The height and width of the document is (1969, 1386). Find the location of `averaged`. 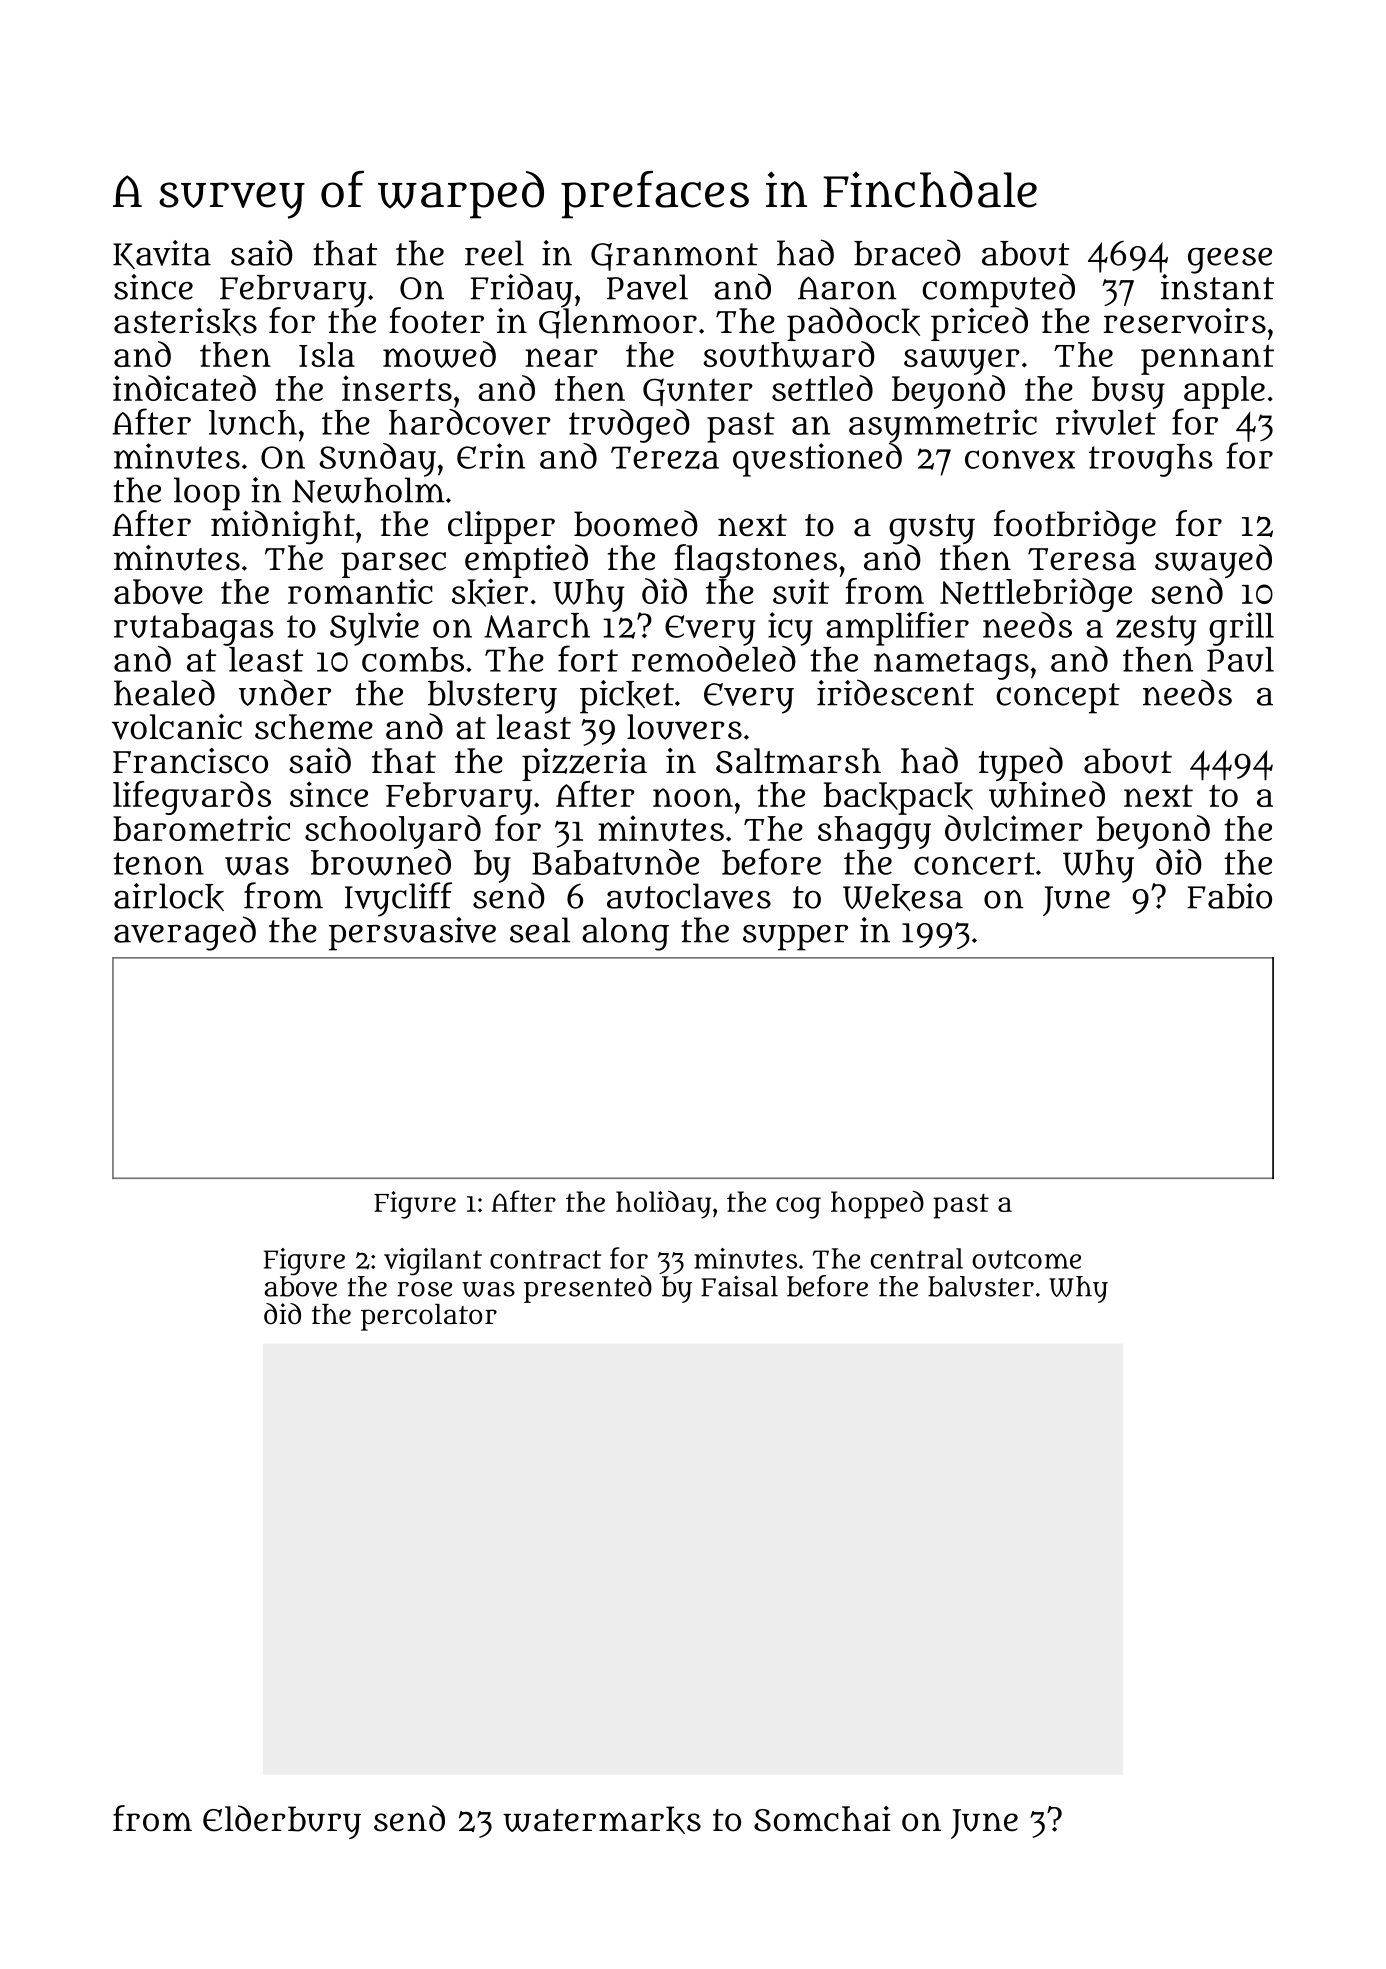

averaged is located at coordinates (185, 933).
